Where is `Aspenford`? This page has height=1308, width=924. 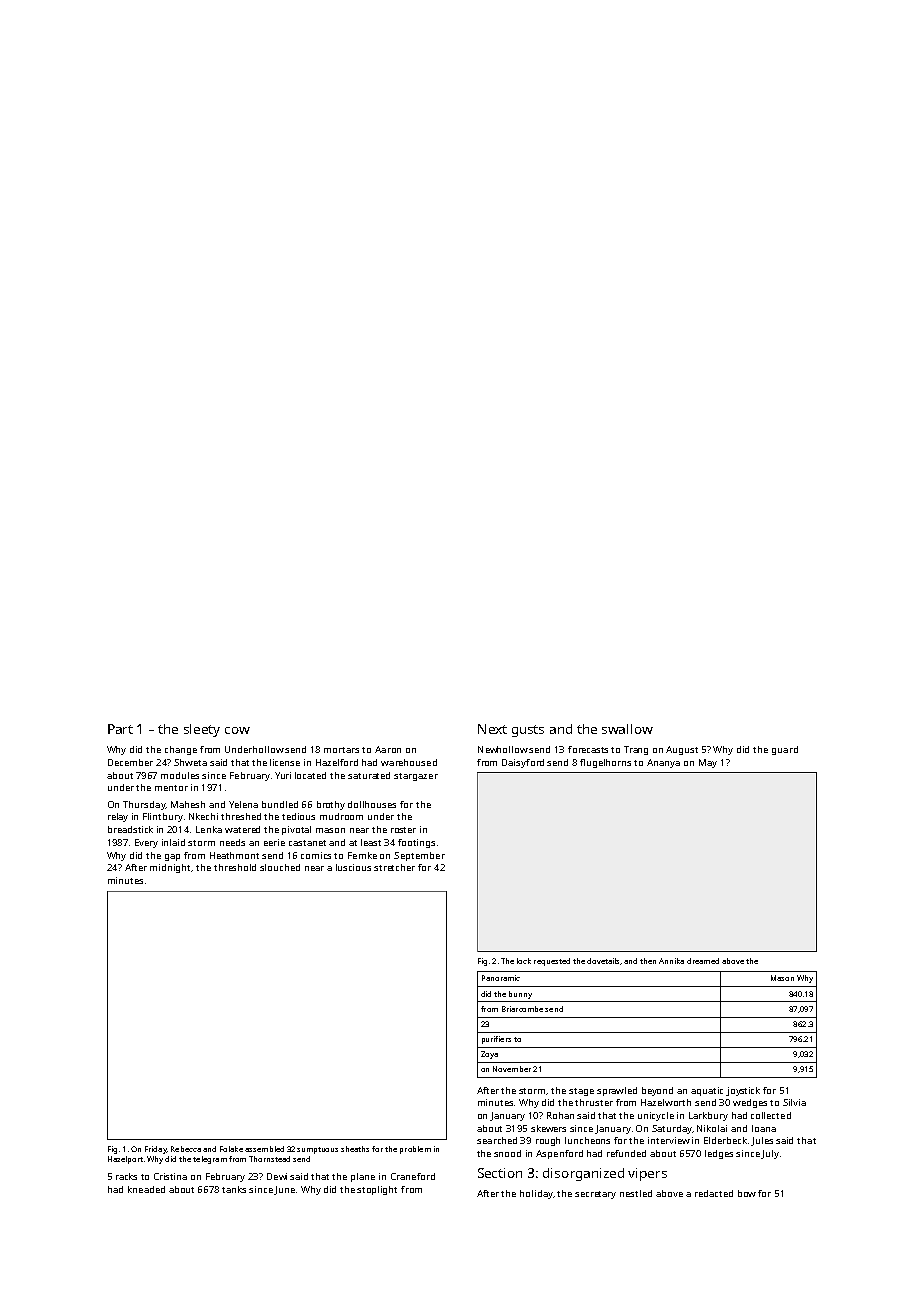 Aspenford is located at coordinates (559, 1154).
